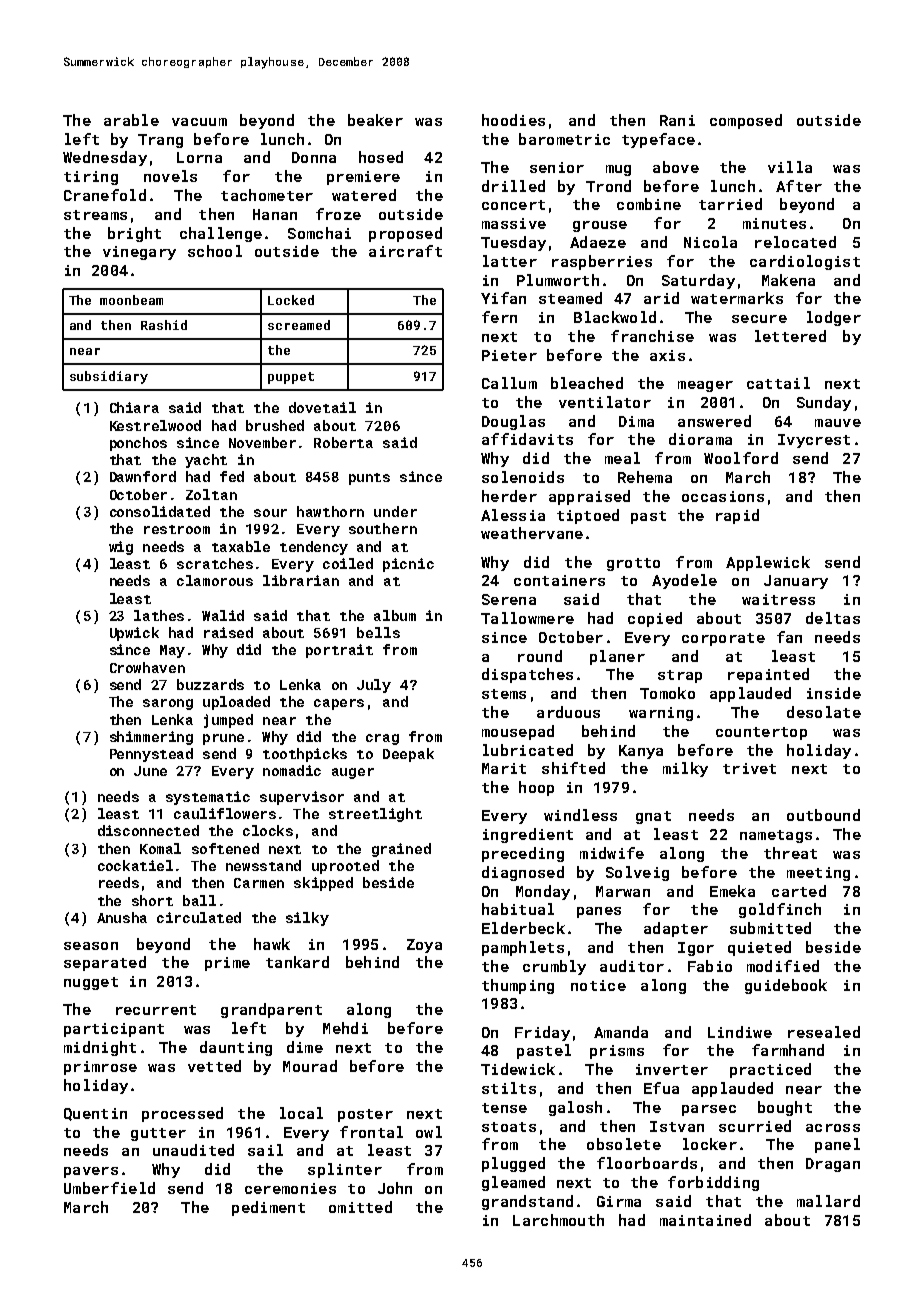 The width and height of the document is (924, 1308). I want to click on Lorna, so click(199, 157).
